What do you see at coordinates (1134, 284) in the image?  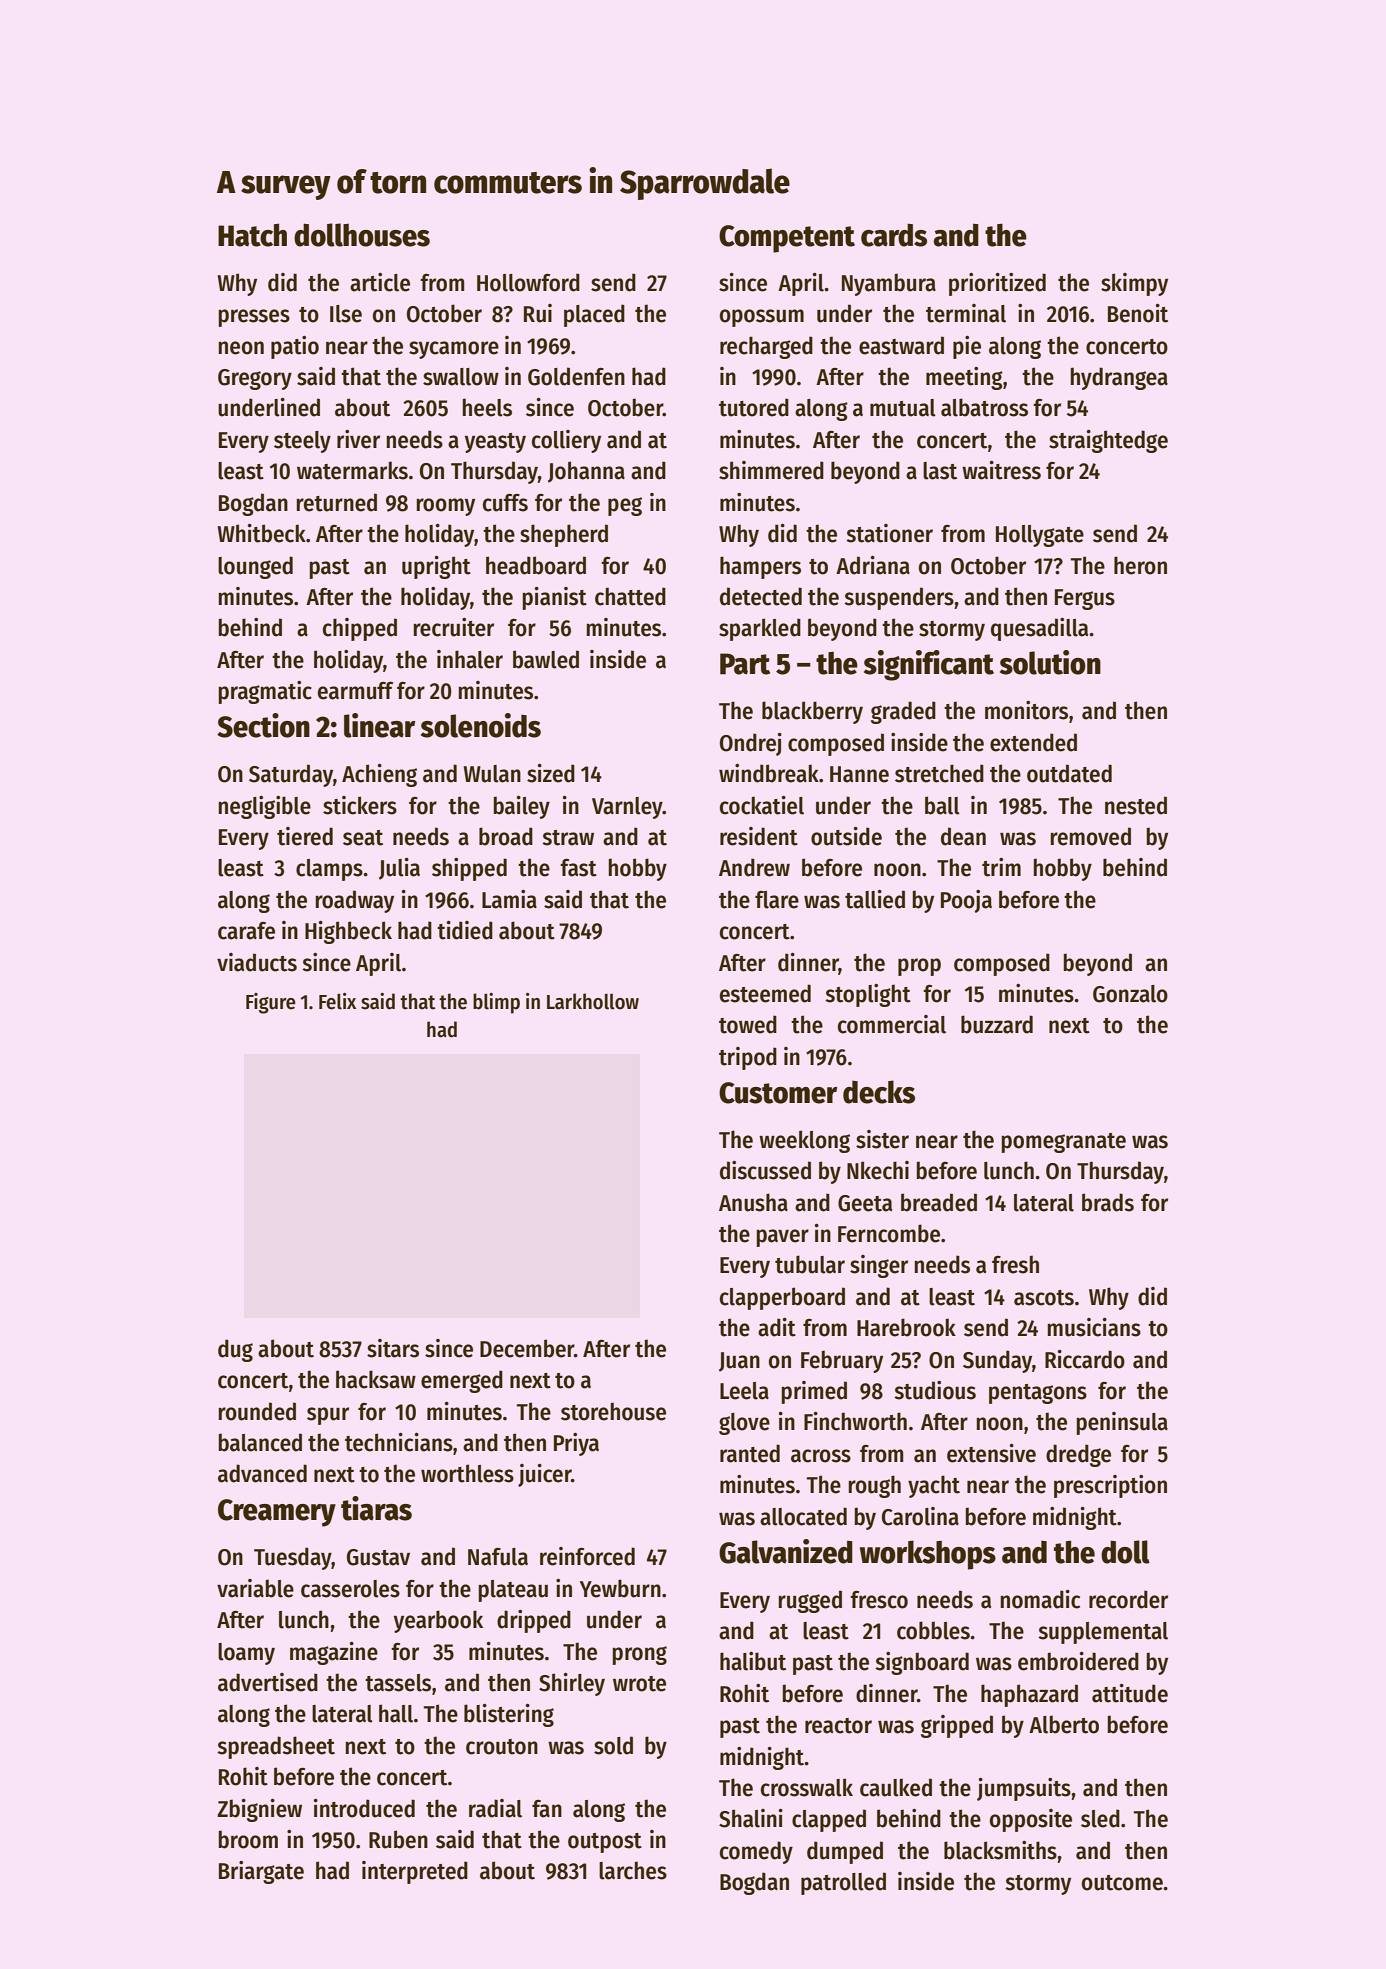 I see `skimpy` at bounding box center [1134, 284].
